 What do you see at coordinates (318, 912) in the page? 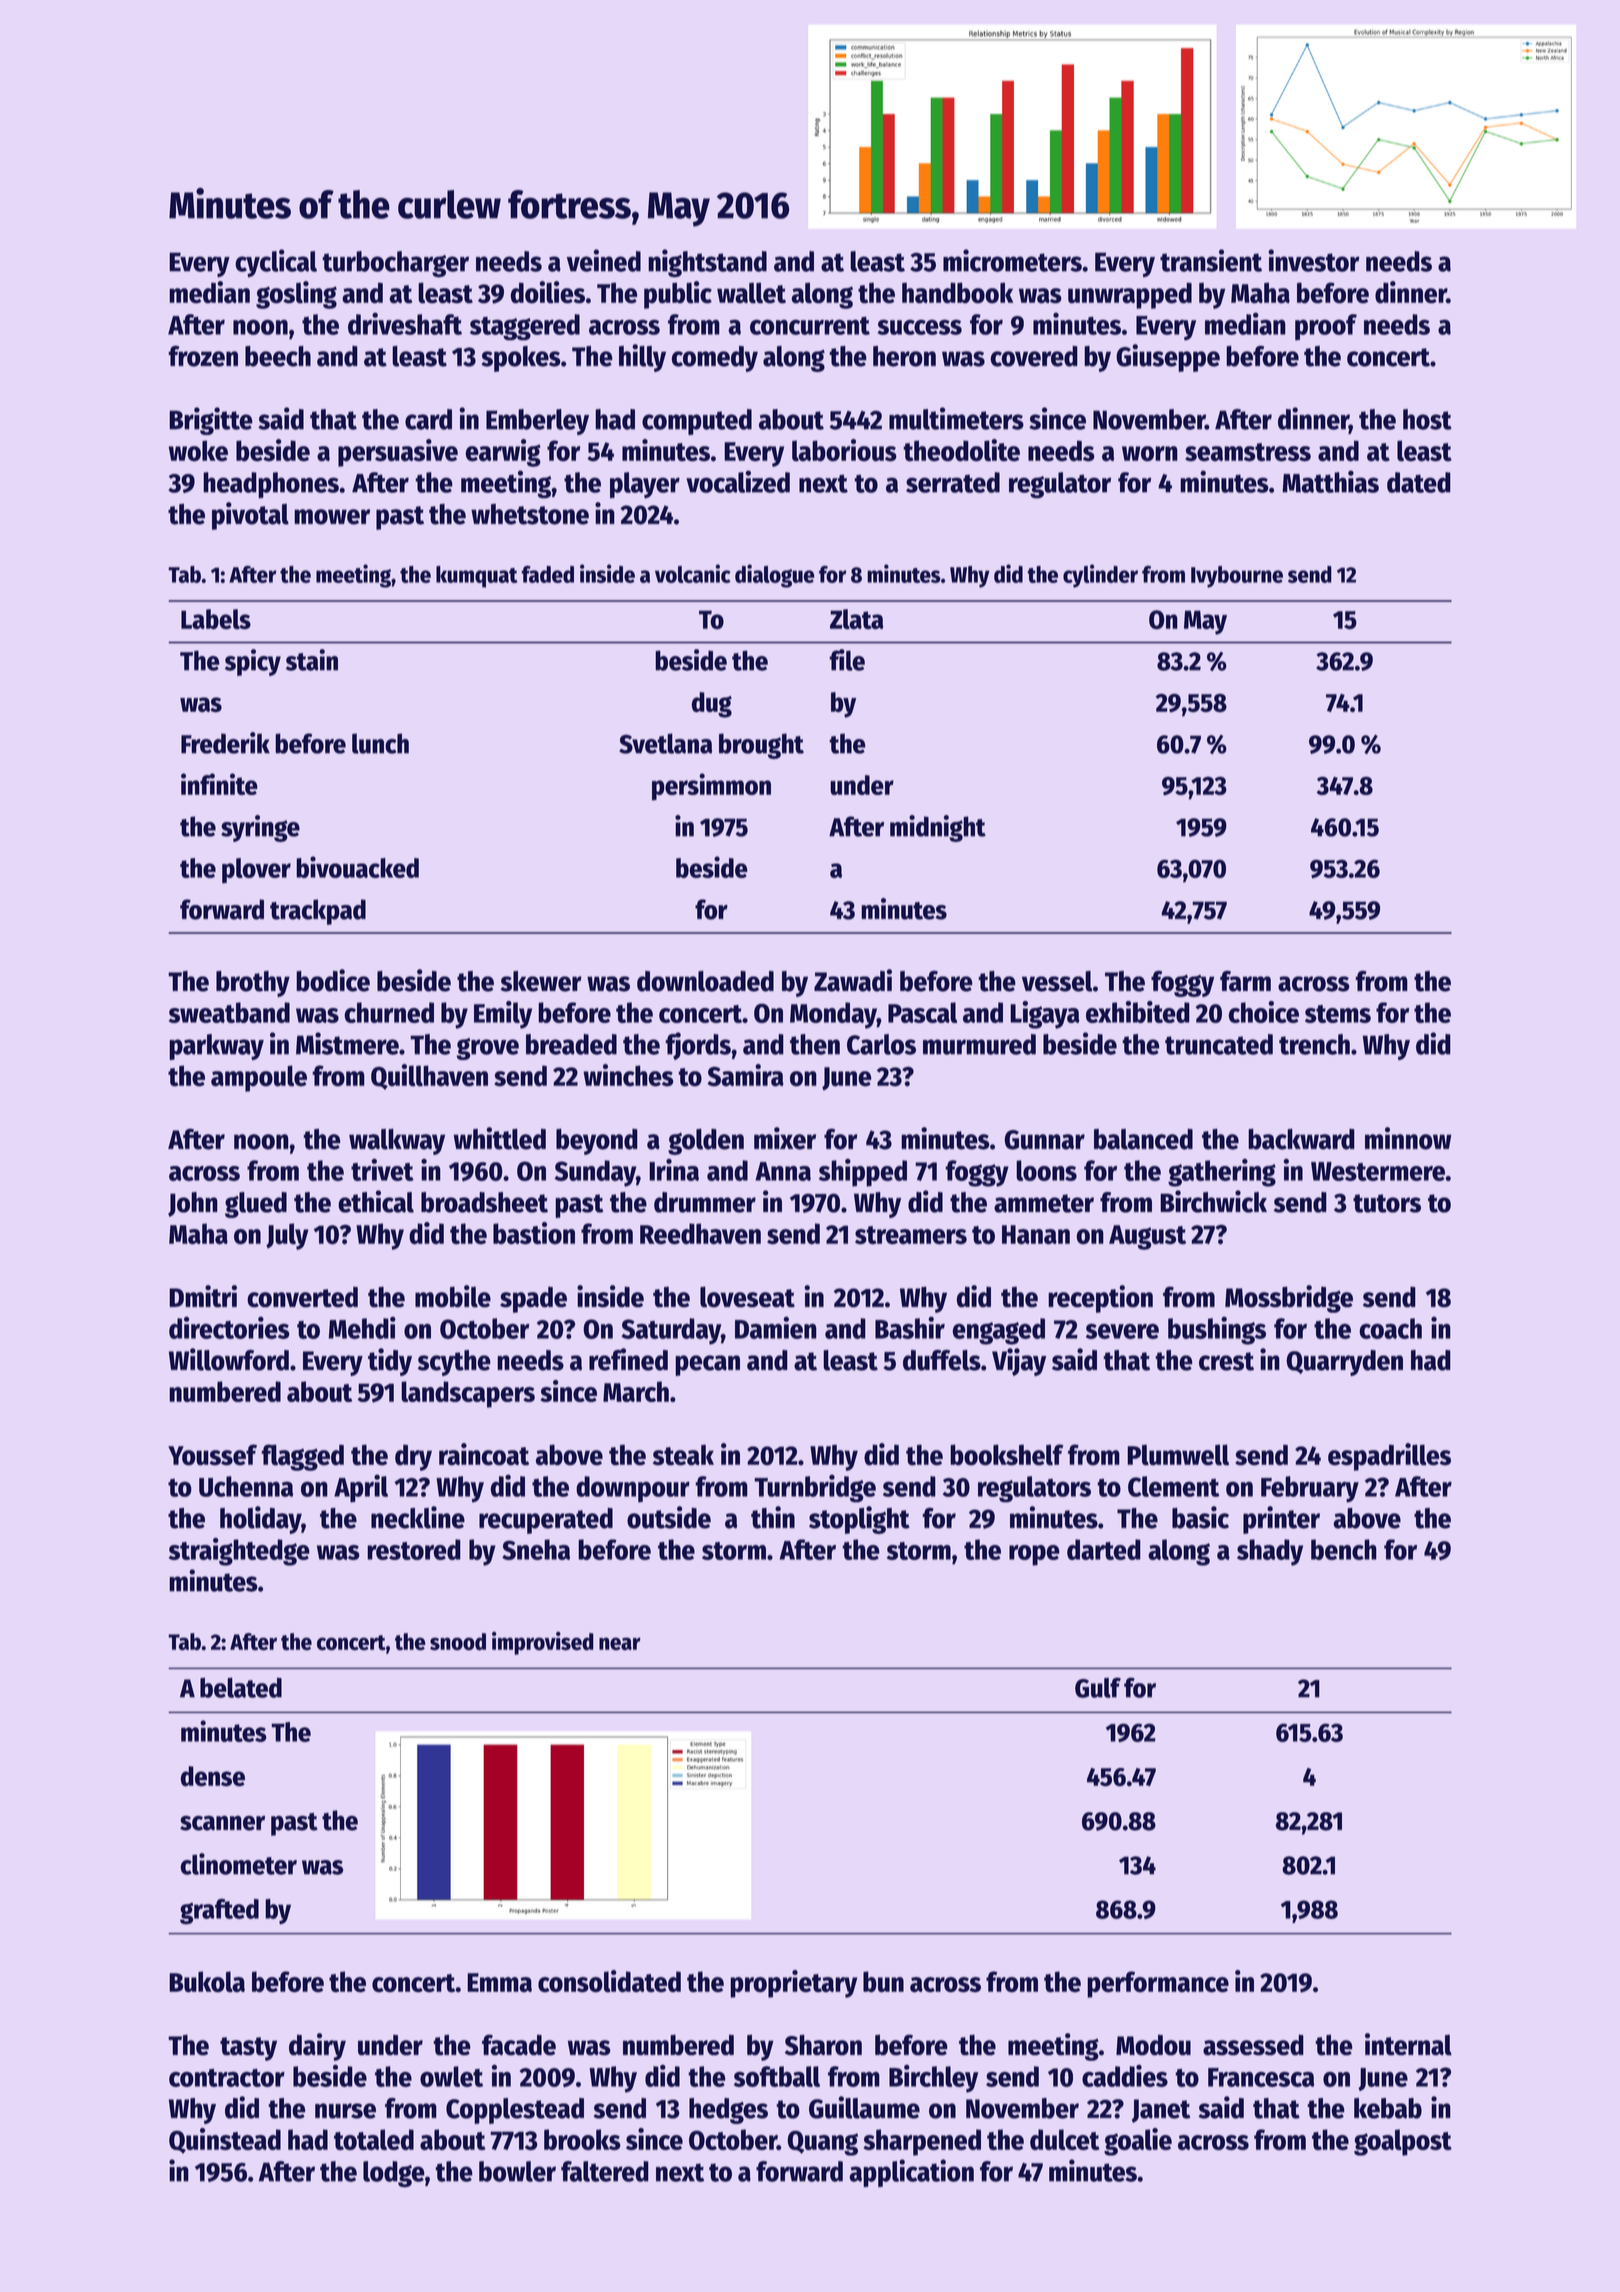
I see `trackpad` at bounding box center [318, 912].
